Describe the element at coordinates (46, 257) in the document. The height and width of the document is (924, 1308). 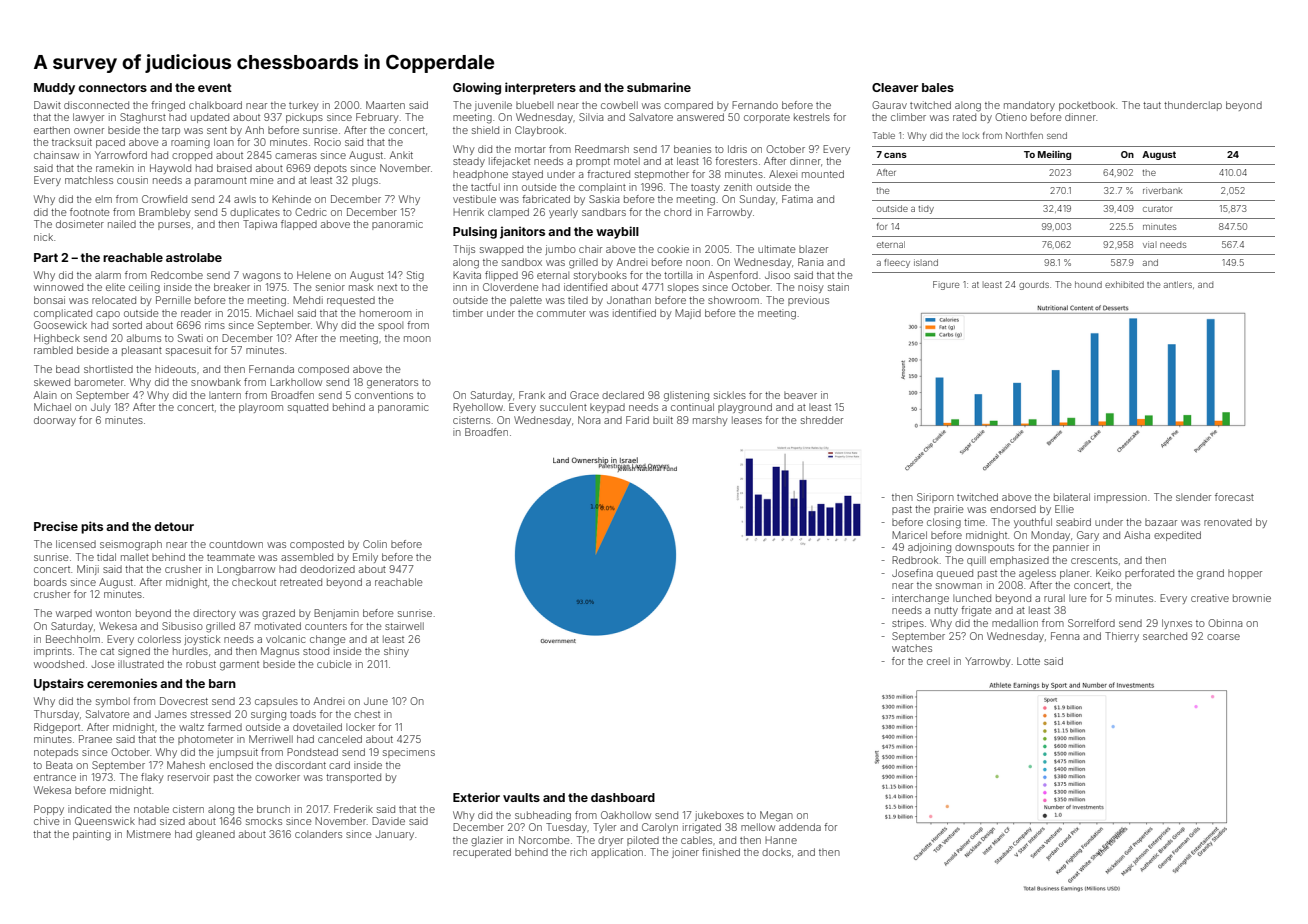
I see `Part` at that location.
